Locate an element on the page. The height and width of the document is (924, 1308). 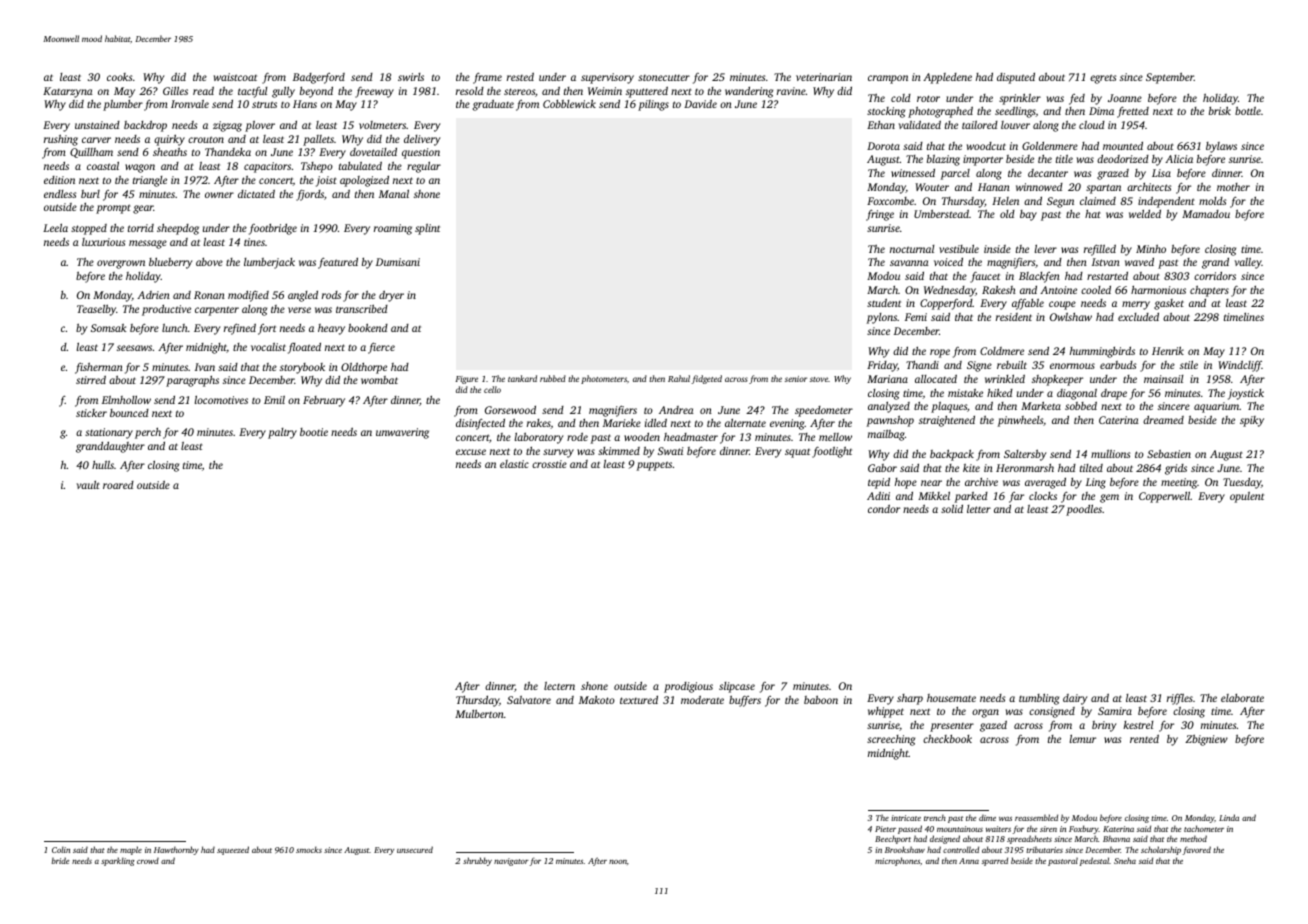
rubbed is located at coordinates (553, 378).
